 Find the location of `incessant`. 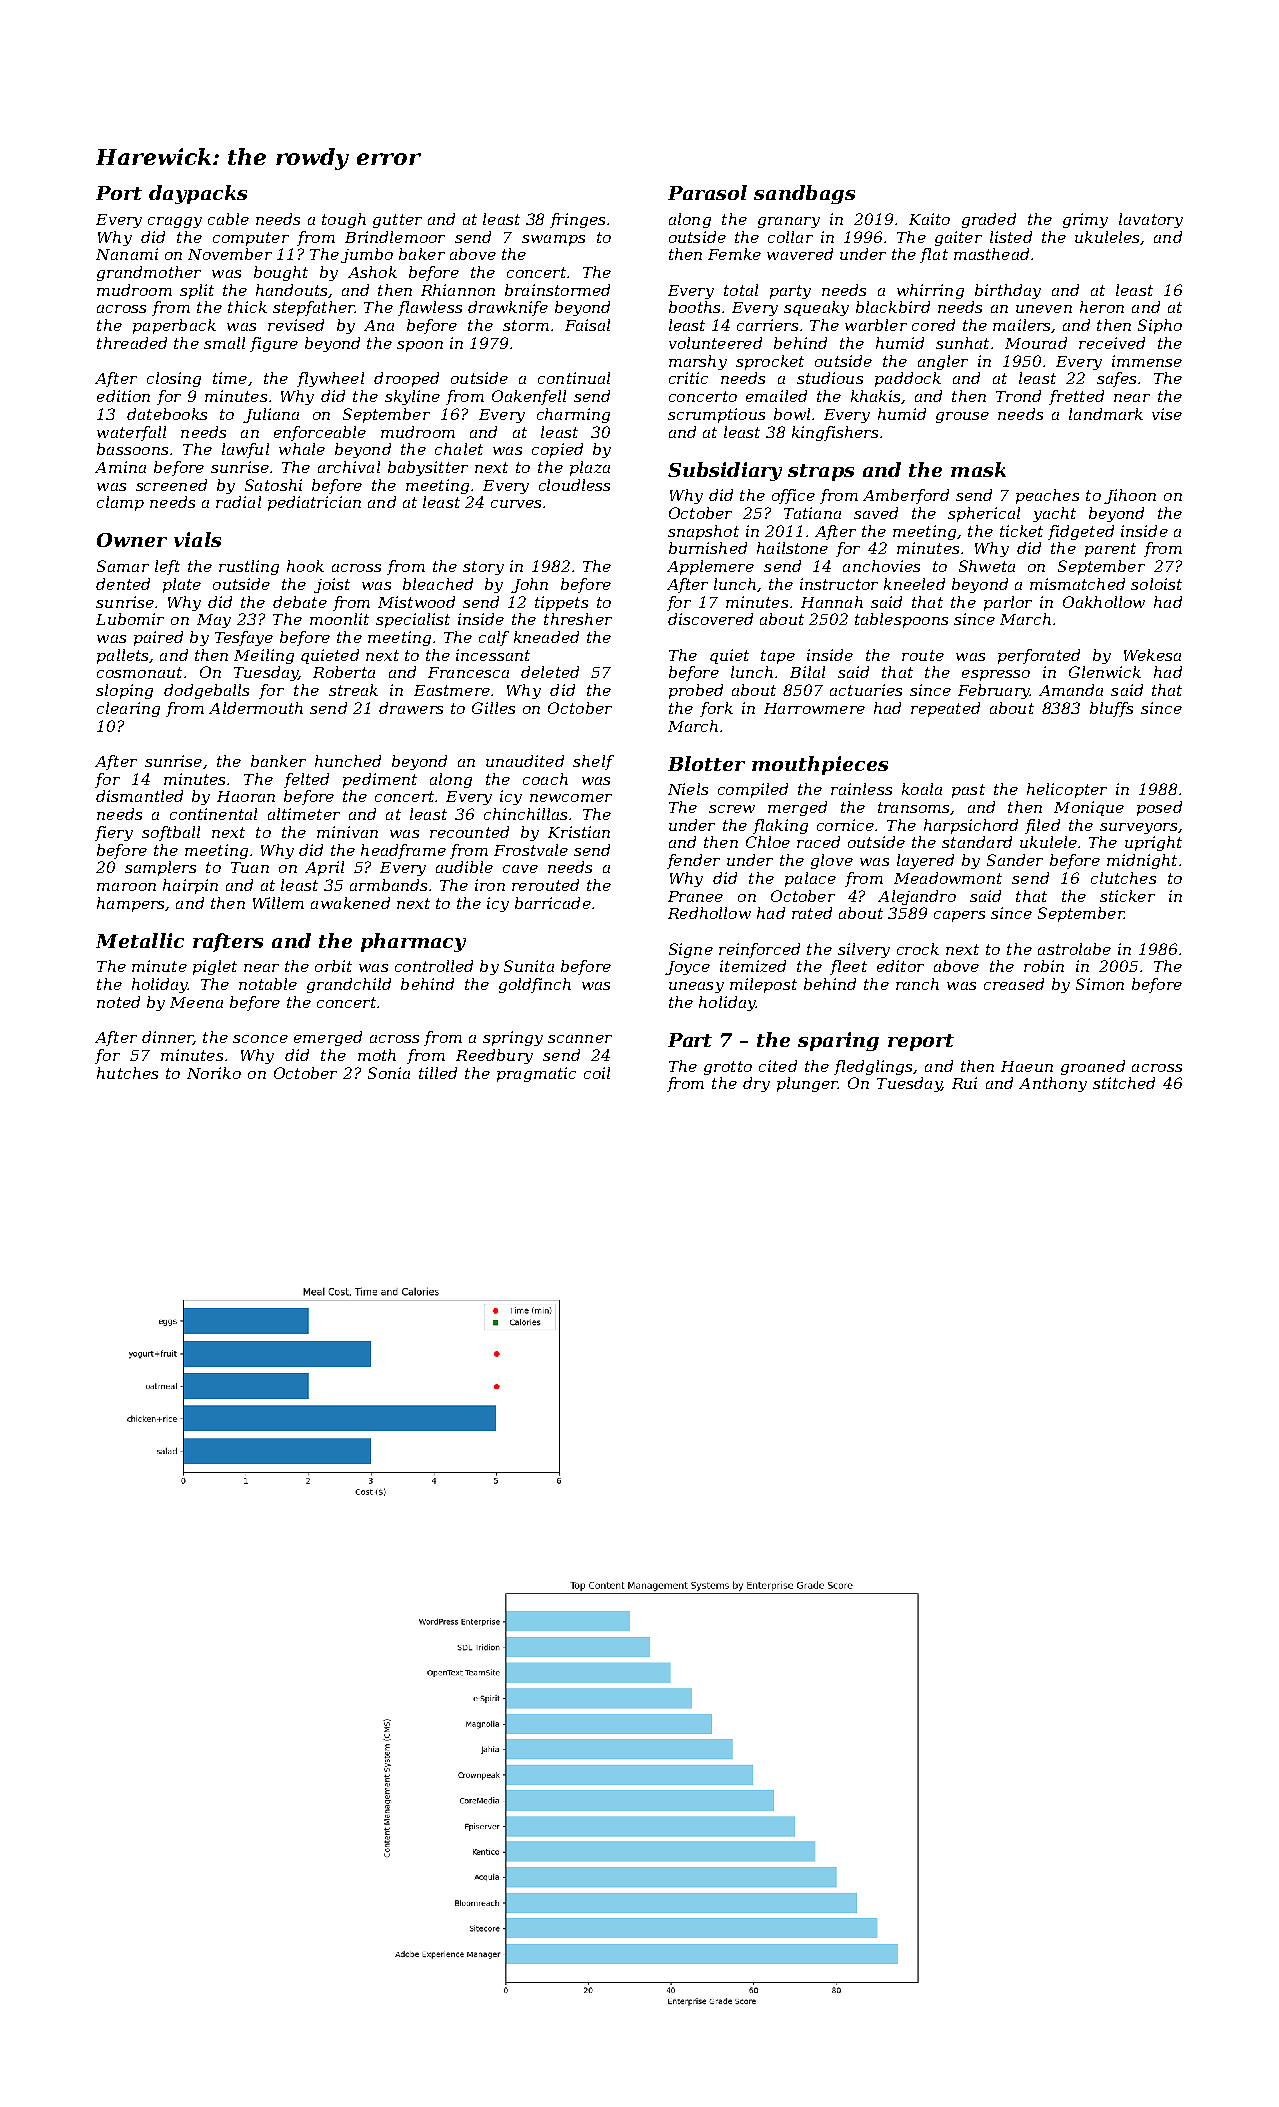

incessant is located at coordinates (493, 655).
